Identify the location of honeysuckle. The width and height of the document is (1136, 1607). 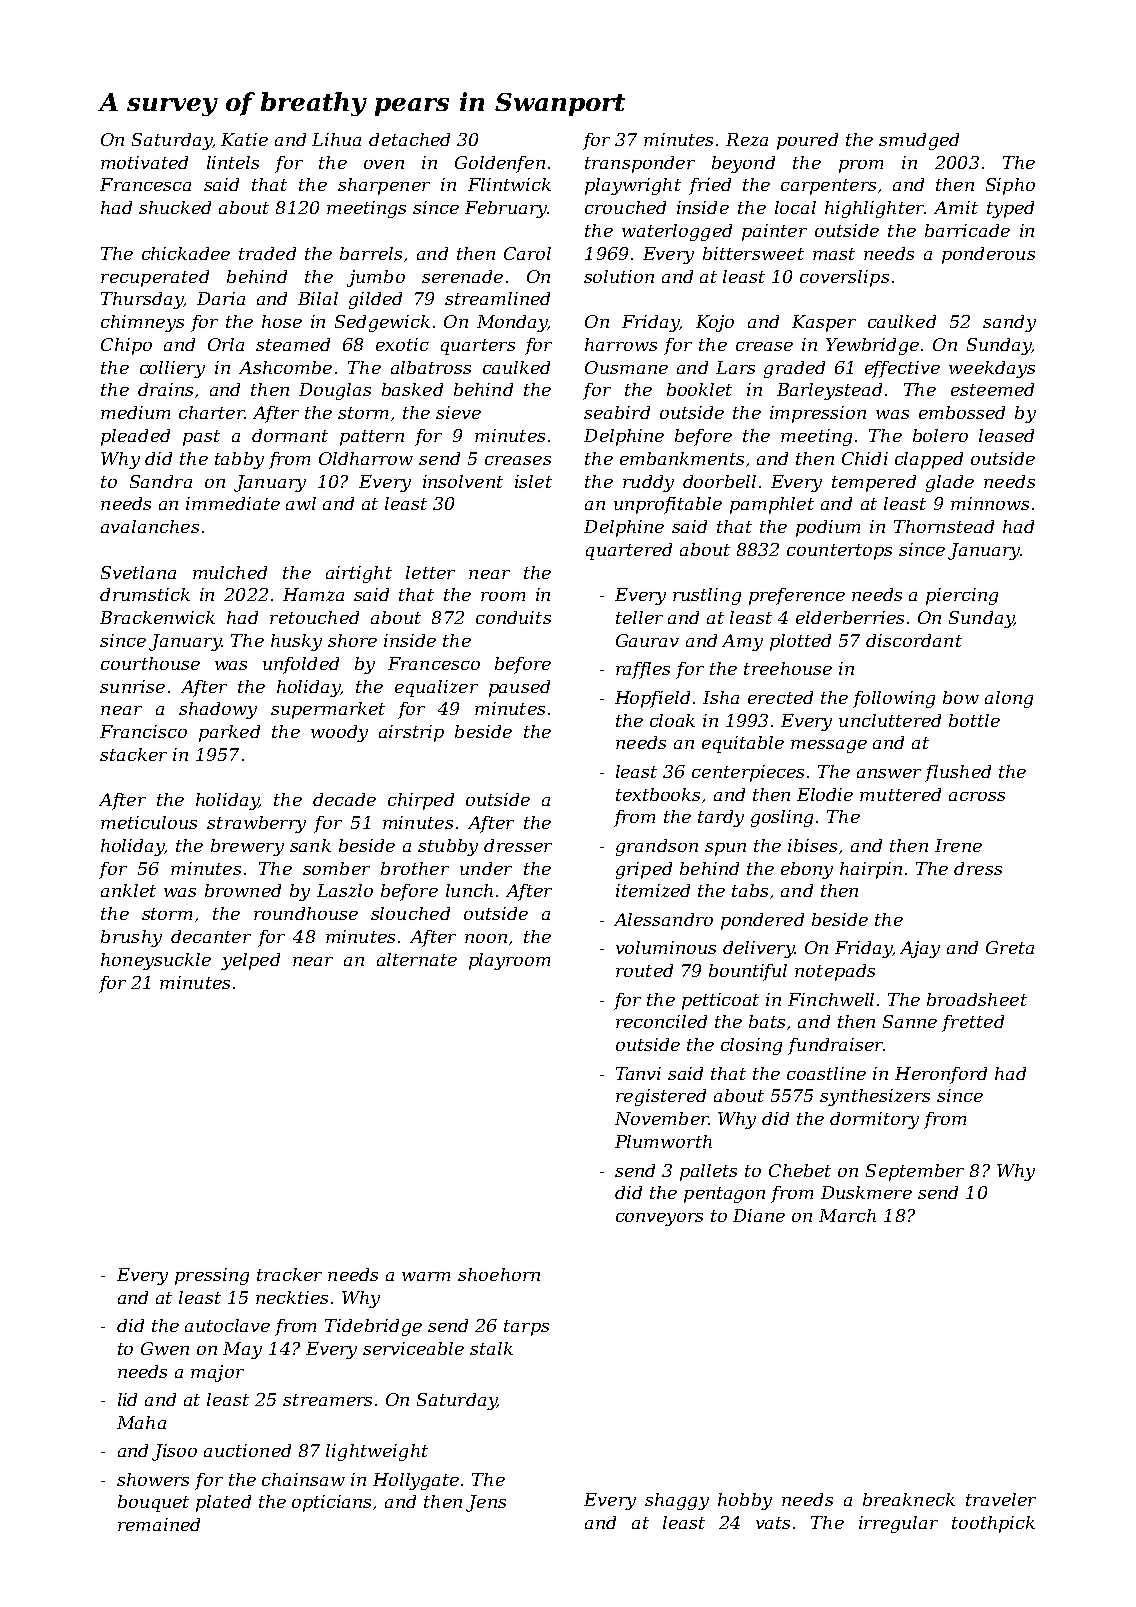
(156, 961).
